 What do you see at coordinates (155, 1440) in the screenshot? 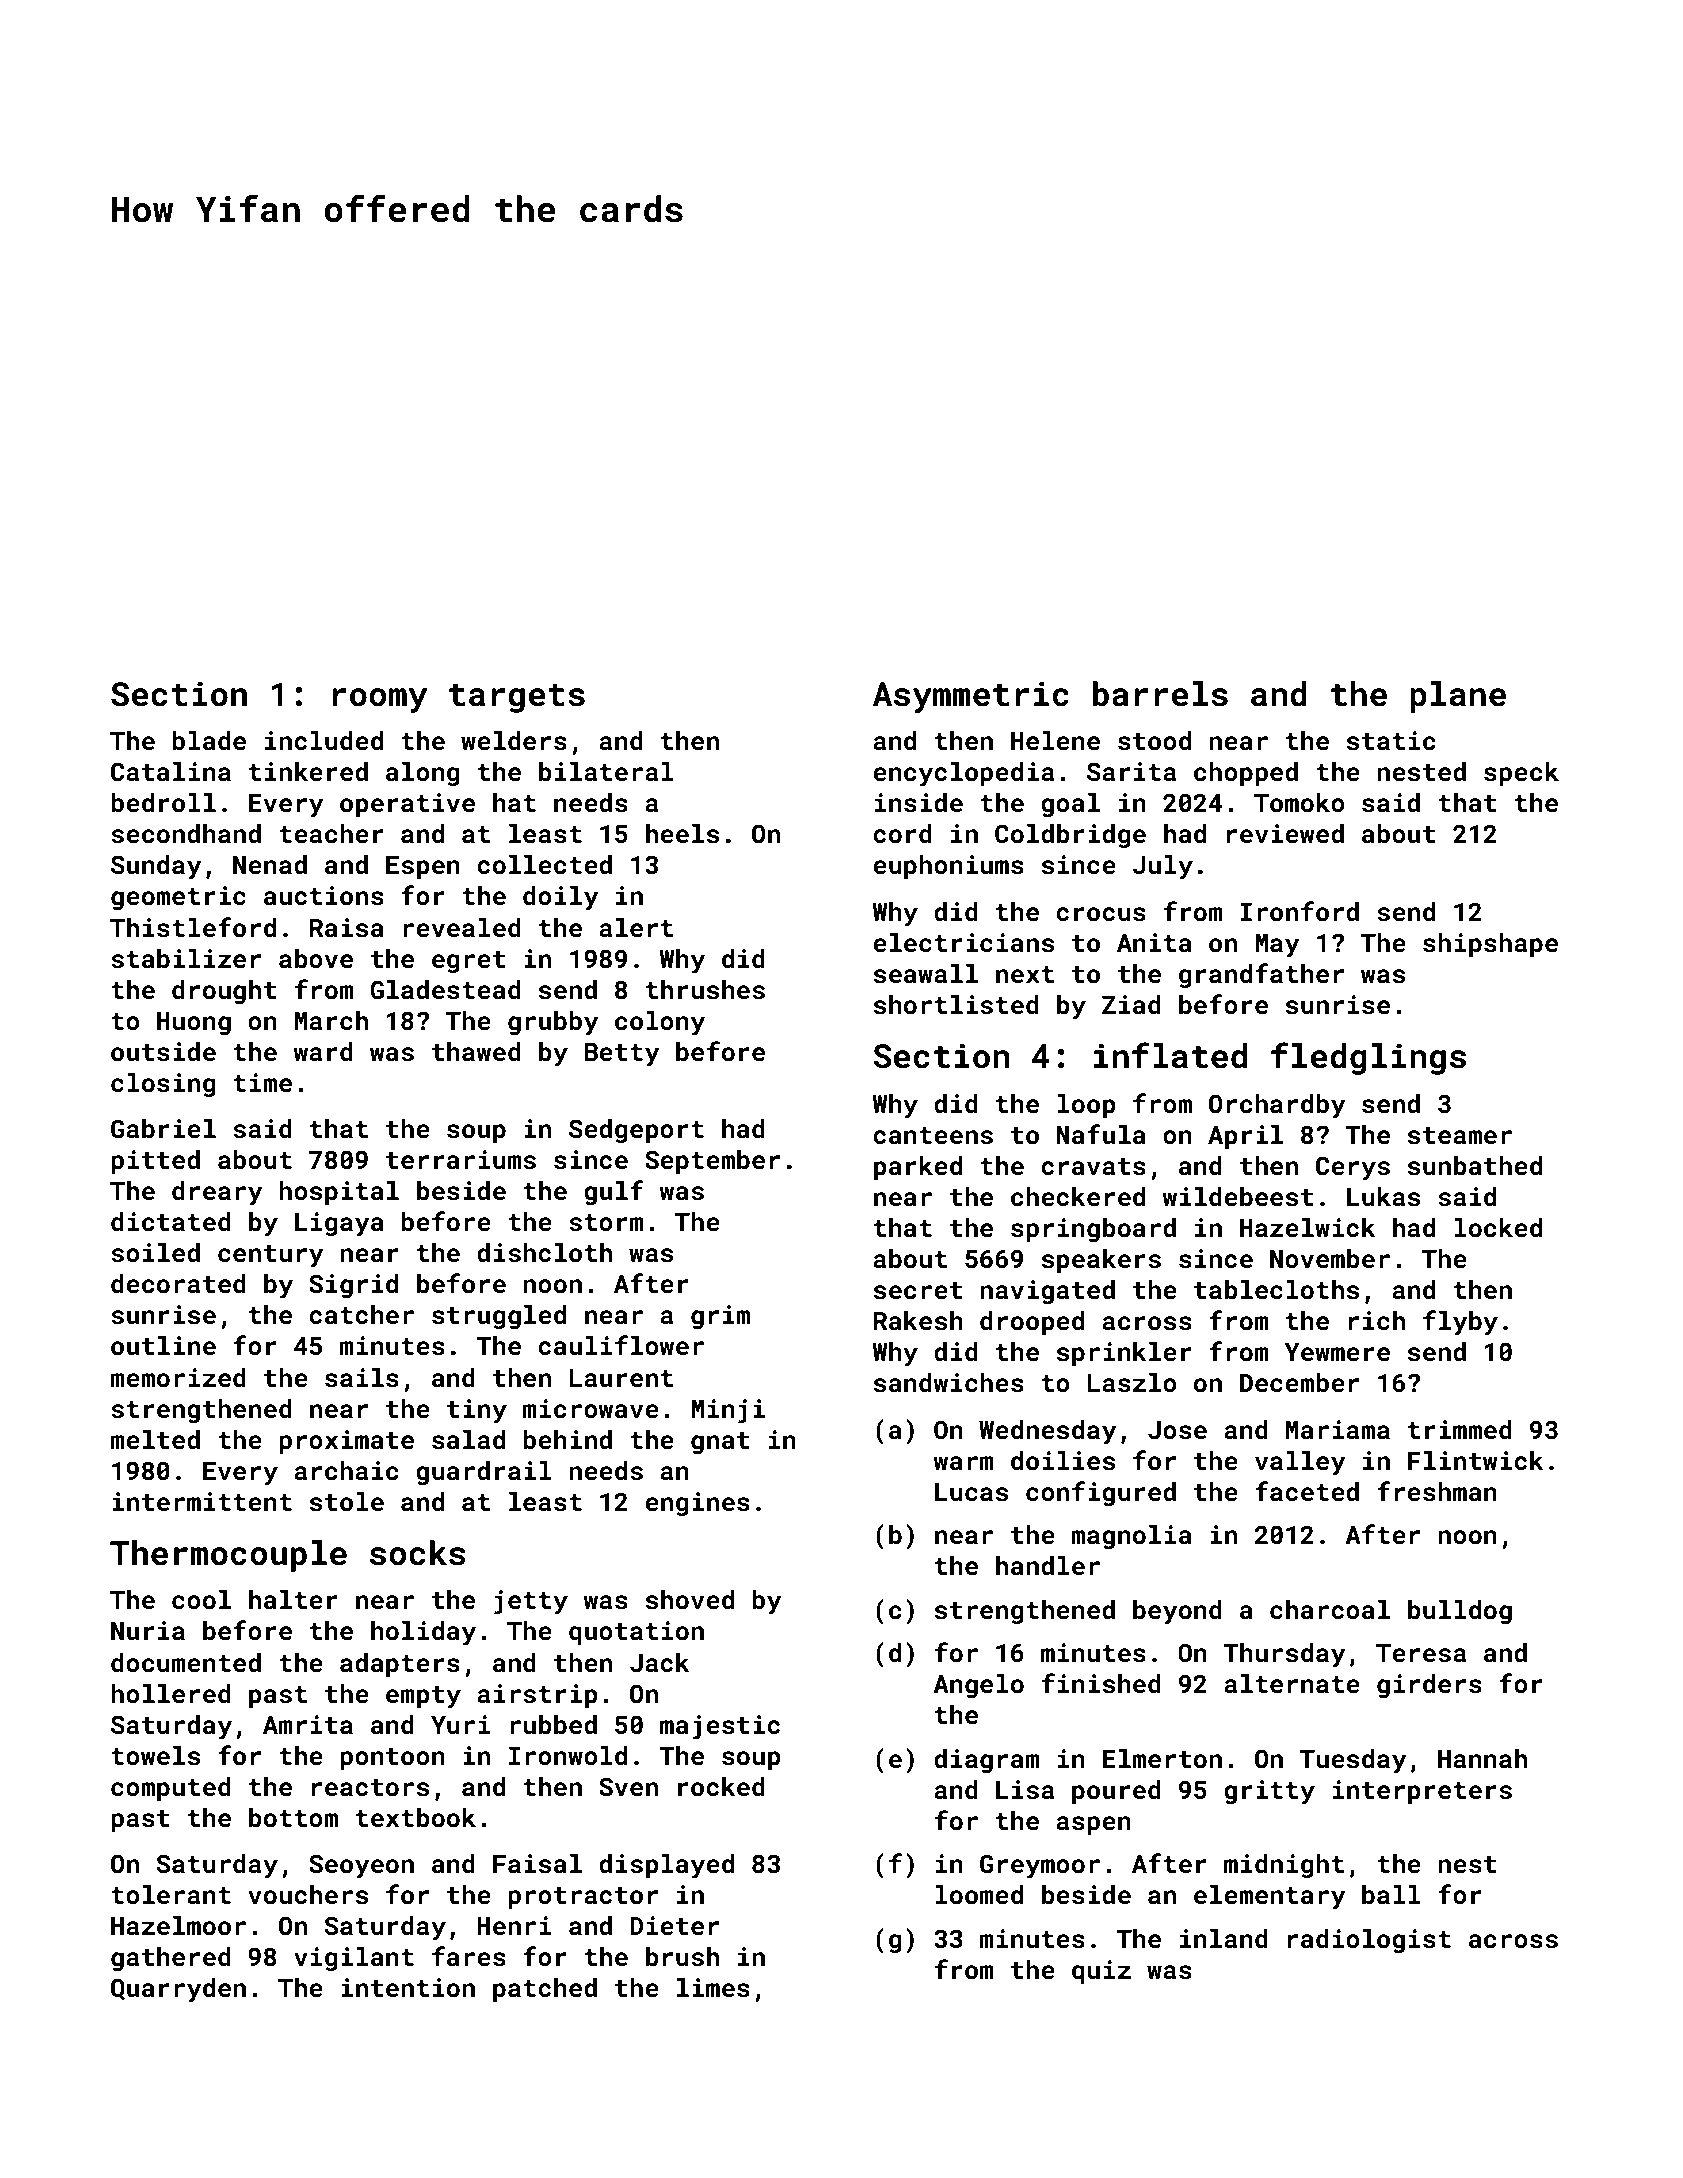
I see `melted` at bounding box center [155, 1440].
